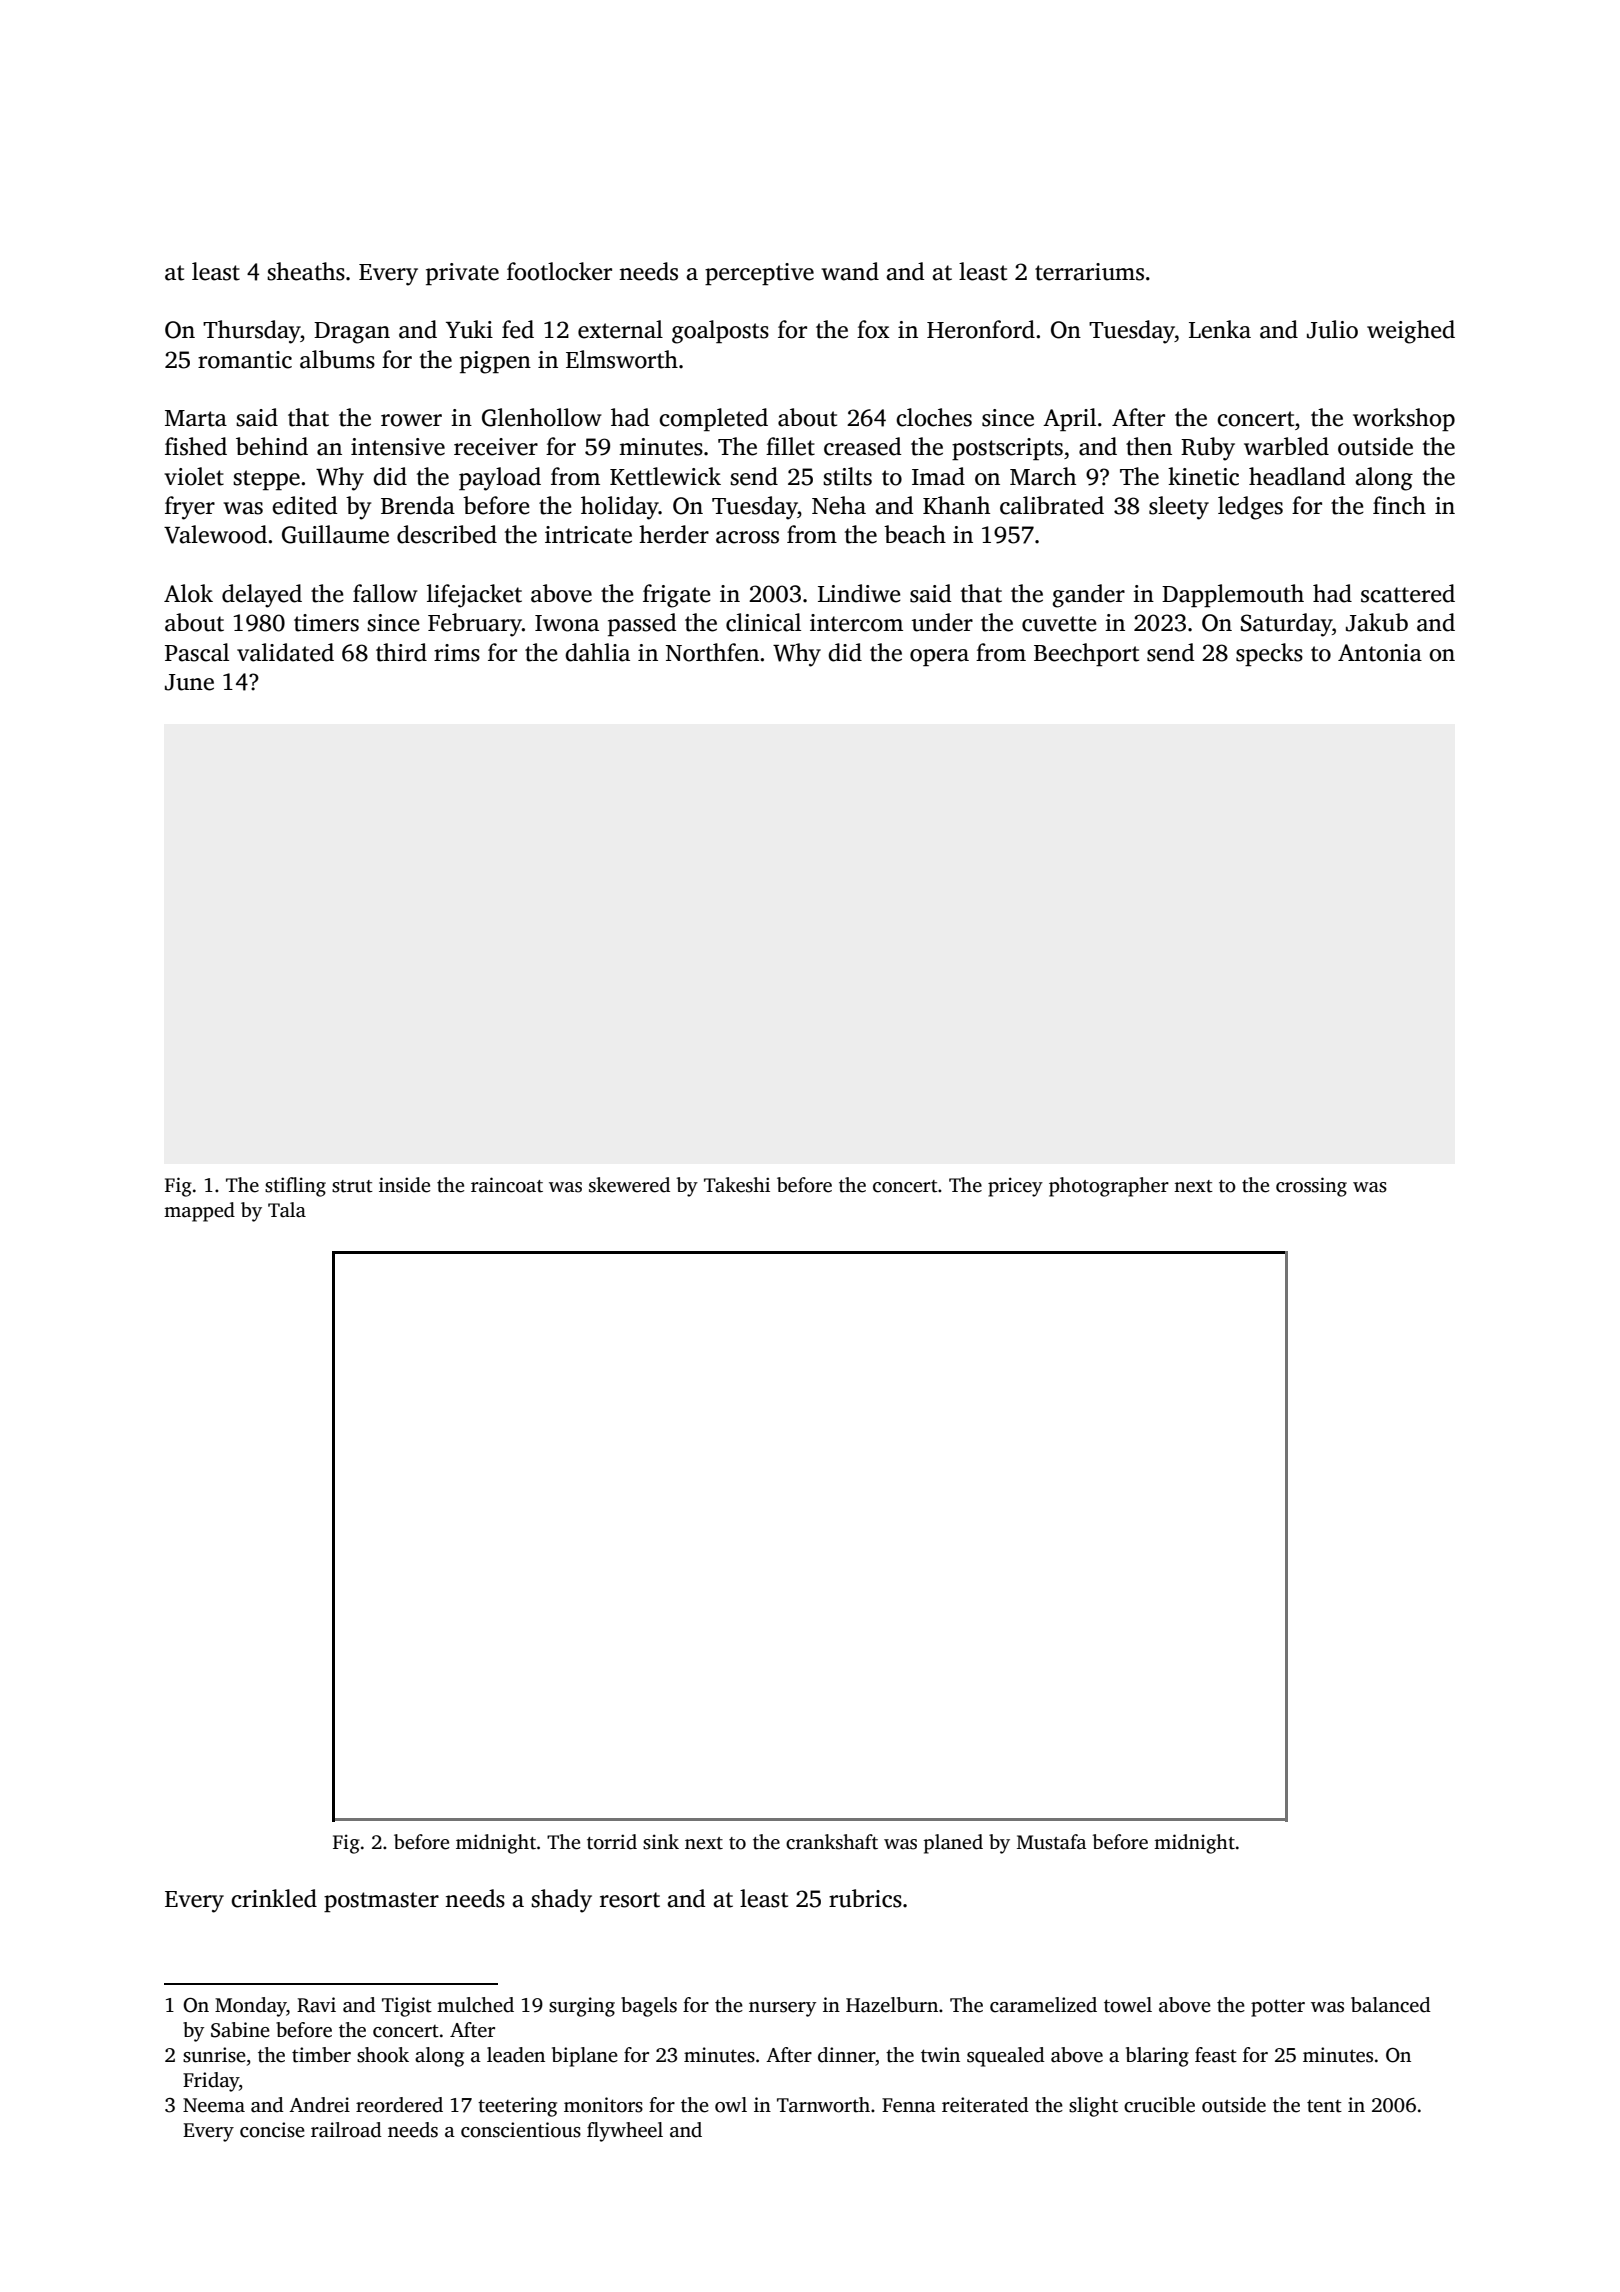 Image resolution: width=1620 pixels, height=2292 pixels. I want to click on photographer, so click(1109, 1187).
